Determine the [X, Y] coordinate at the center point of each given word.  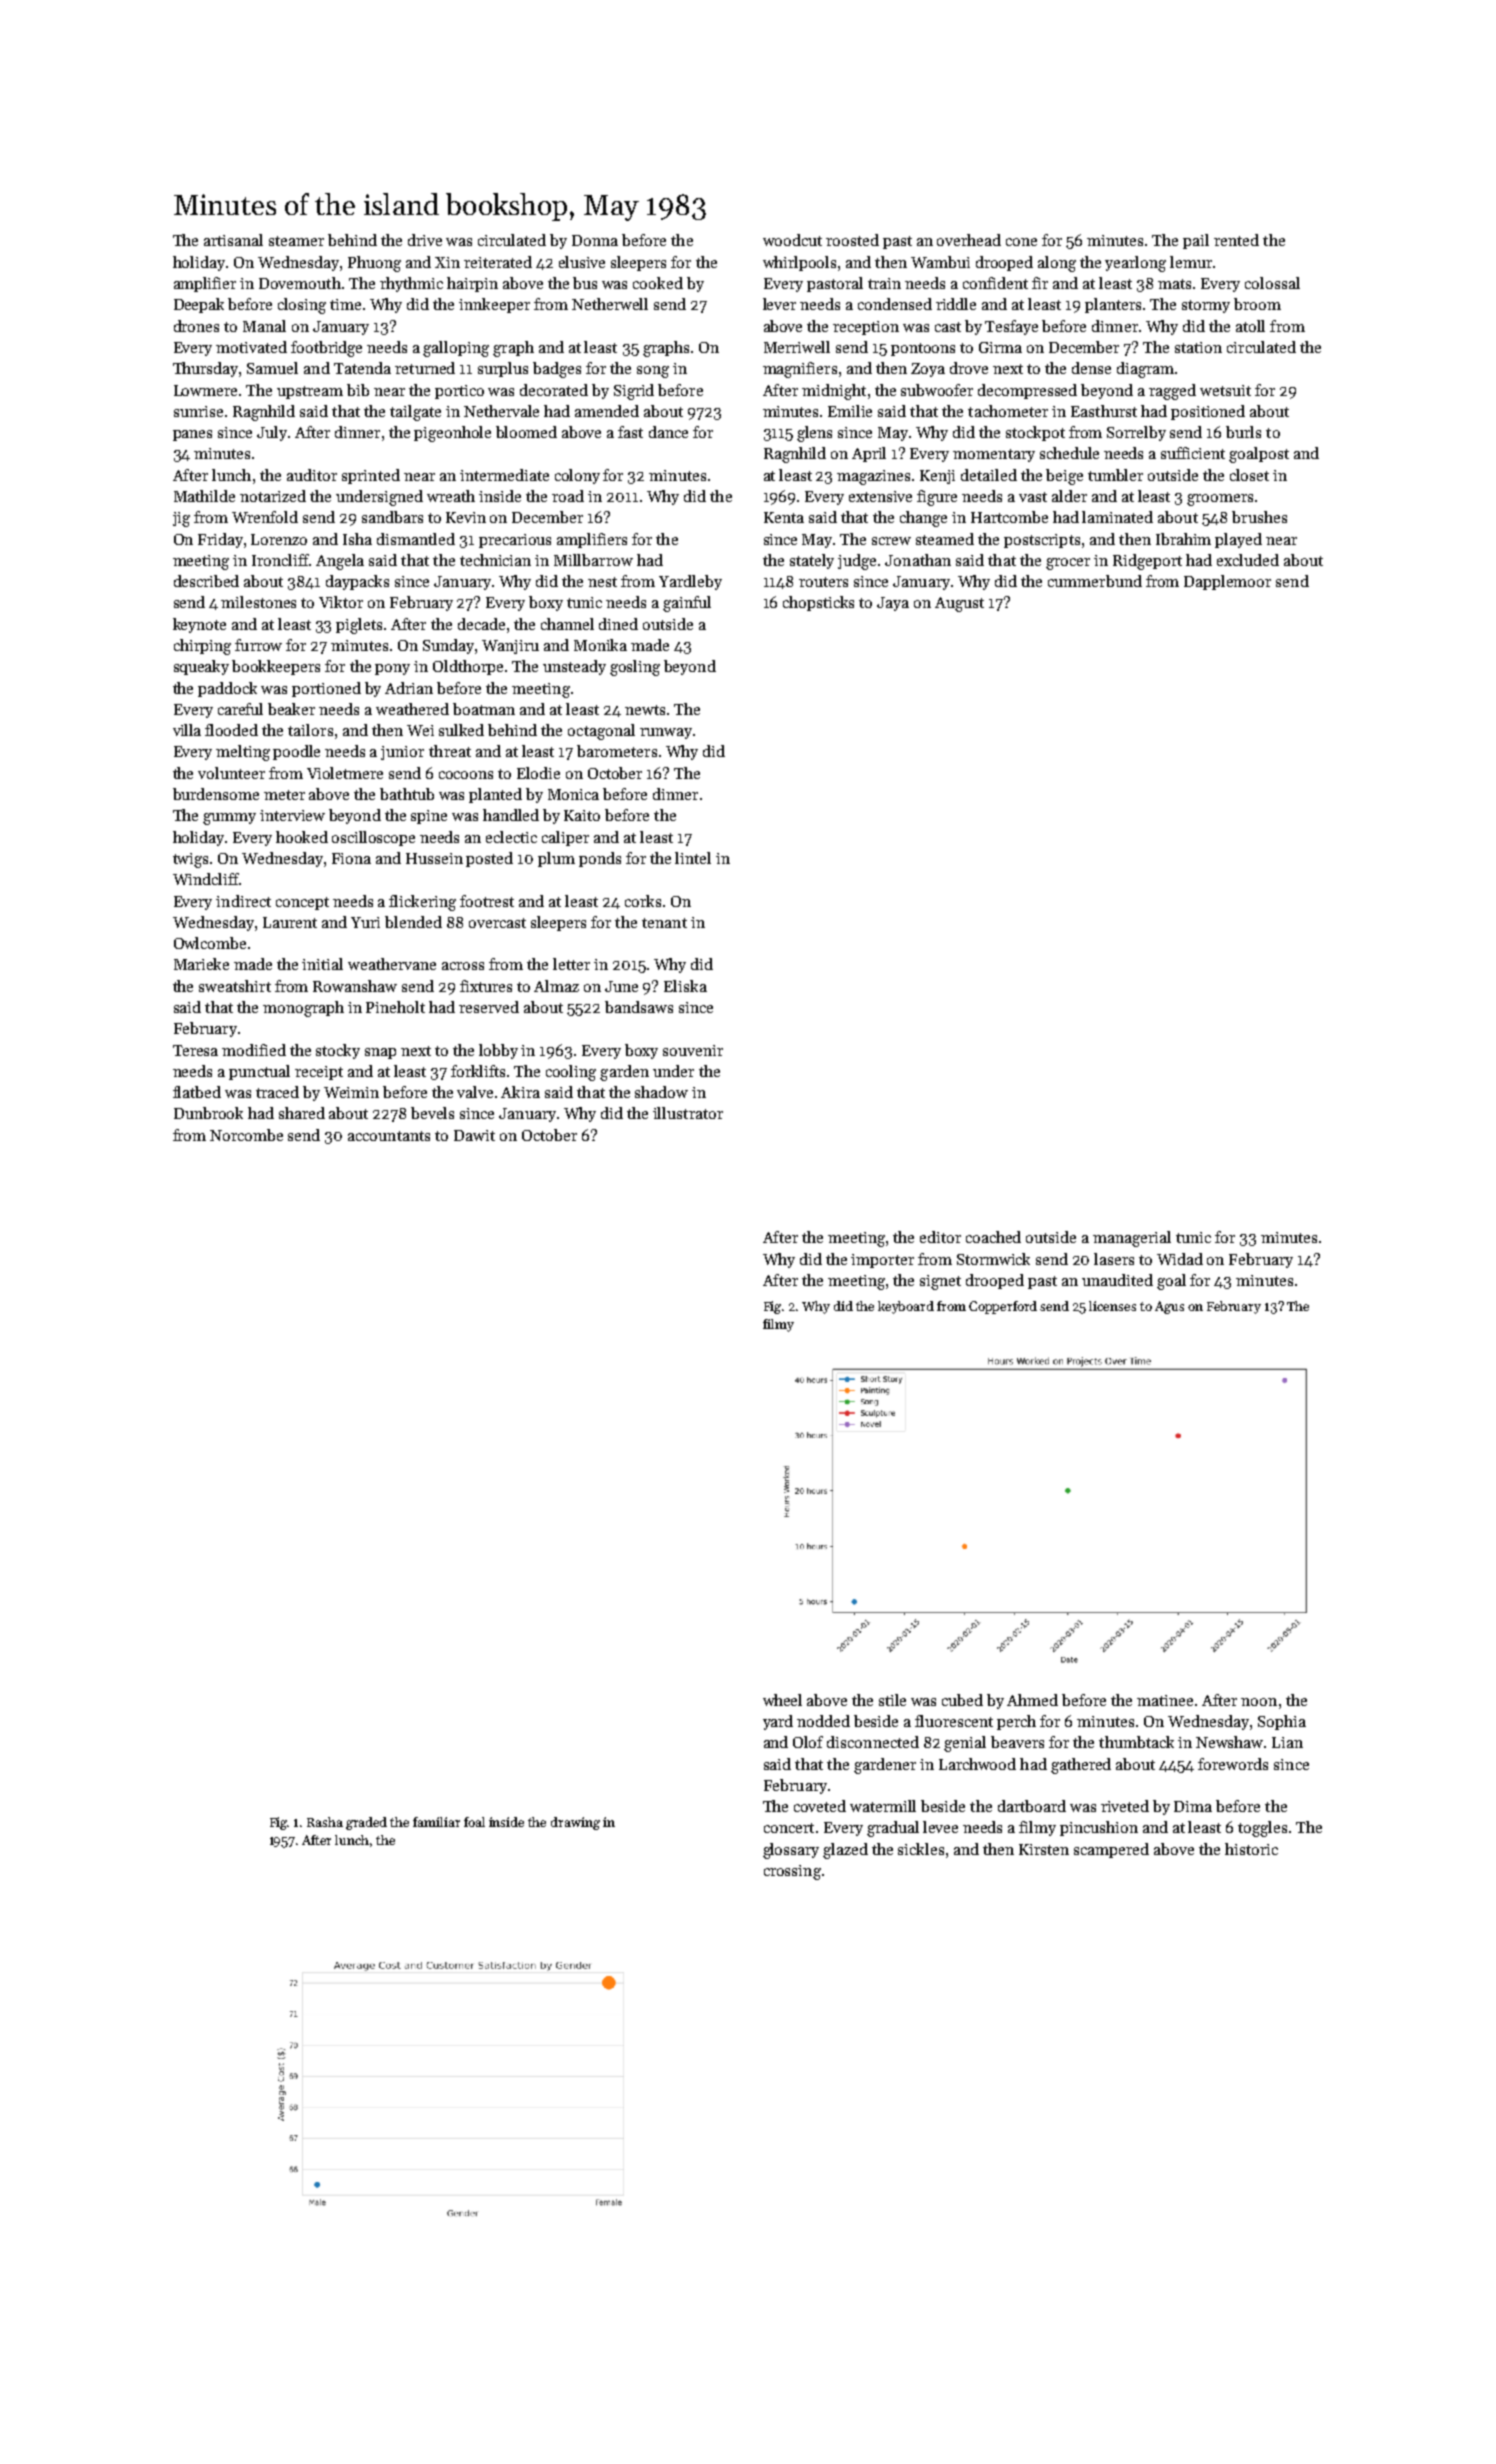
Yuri [365, 922]
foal [474, 1822]
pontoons [923, 349]
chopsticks [818, 603]
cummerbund [1095, 581]
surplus [503, 369]
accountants [389, 1136]
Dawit [474, 1135]
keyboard [906, 1307]
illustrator [688, 1113]
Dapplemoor [1227, 582]
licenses [1112, 1306]
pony [392, 669]
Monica [573, 794]
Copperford [1003, 1307]
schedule [1069, 453]
